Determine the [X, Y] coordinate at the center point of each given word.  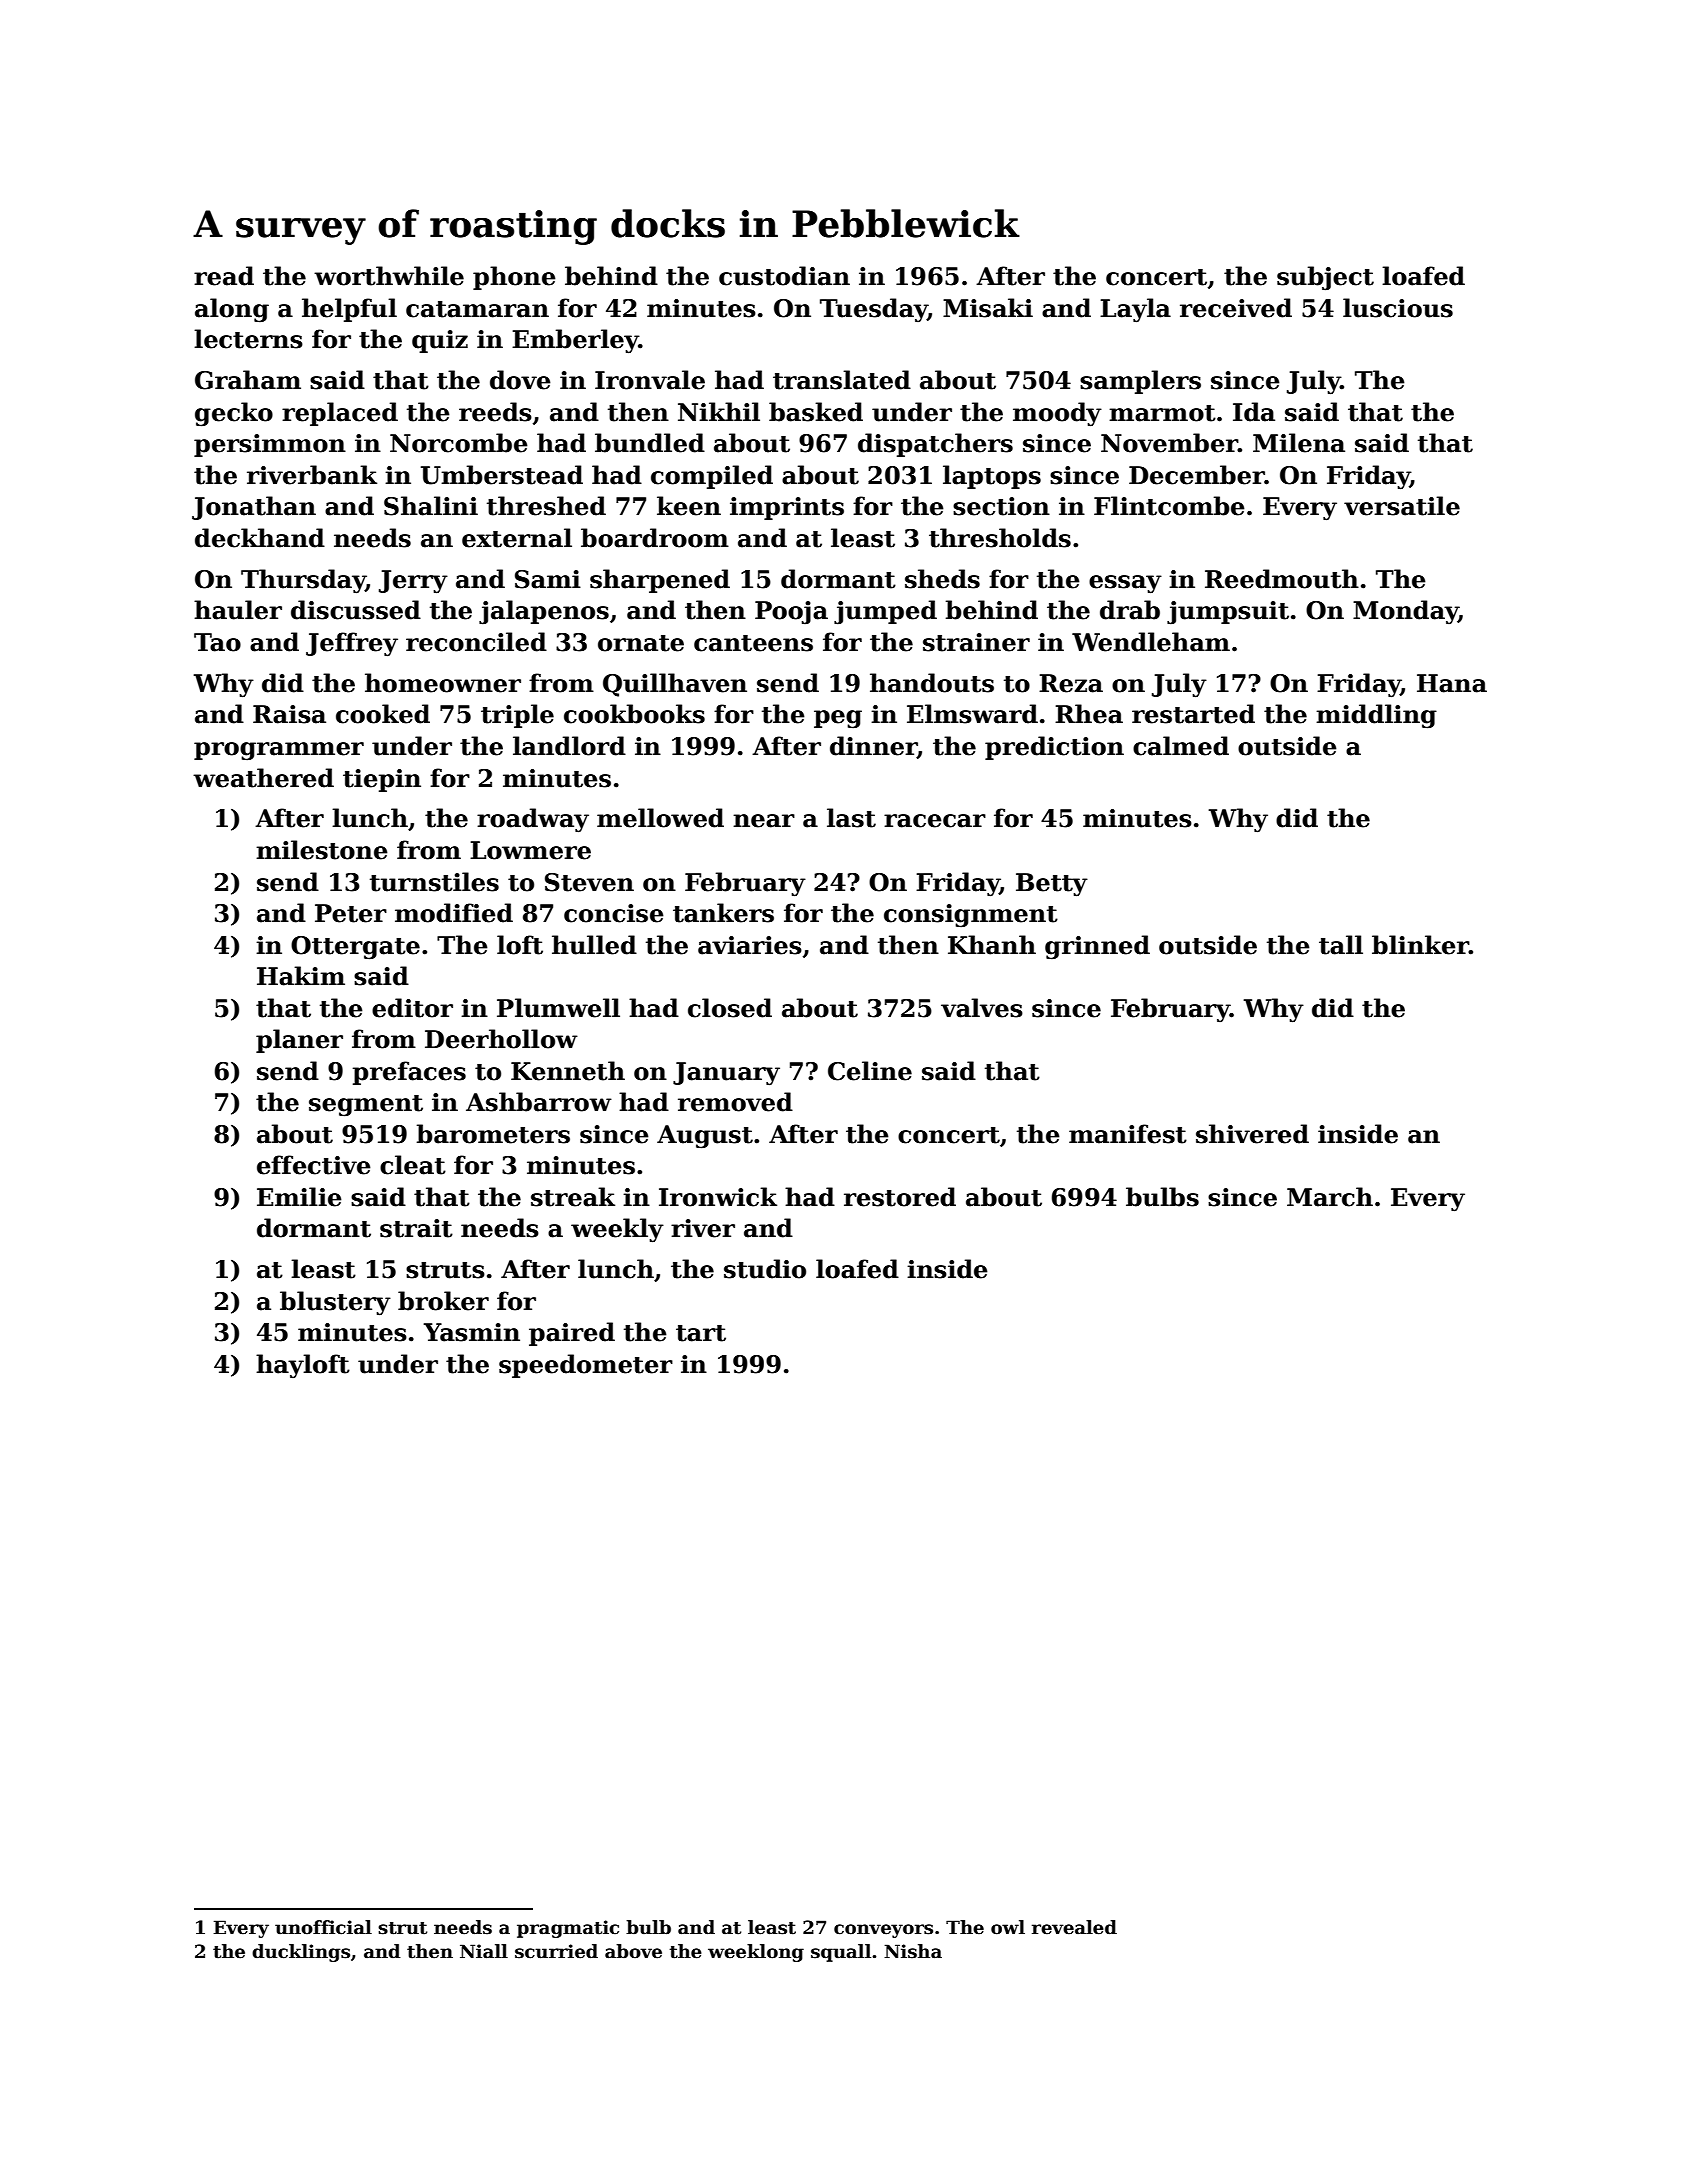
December [1197, 475]
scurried [556, 1951]
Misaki [988, 308]
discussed [356, 610]
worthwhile [389, 276]
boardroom [655, 538]
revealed [1074, 1927]
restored [900, 1197]
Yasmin [471, 1332]
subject [1325, 278]
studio [765, 1269]
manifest [1128, 1134]
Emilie [299, 1197]
